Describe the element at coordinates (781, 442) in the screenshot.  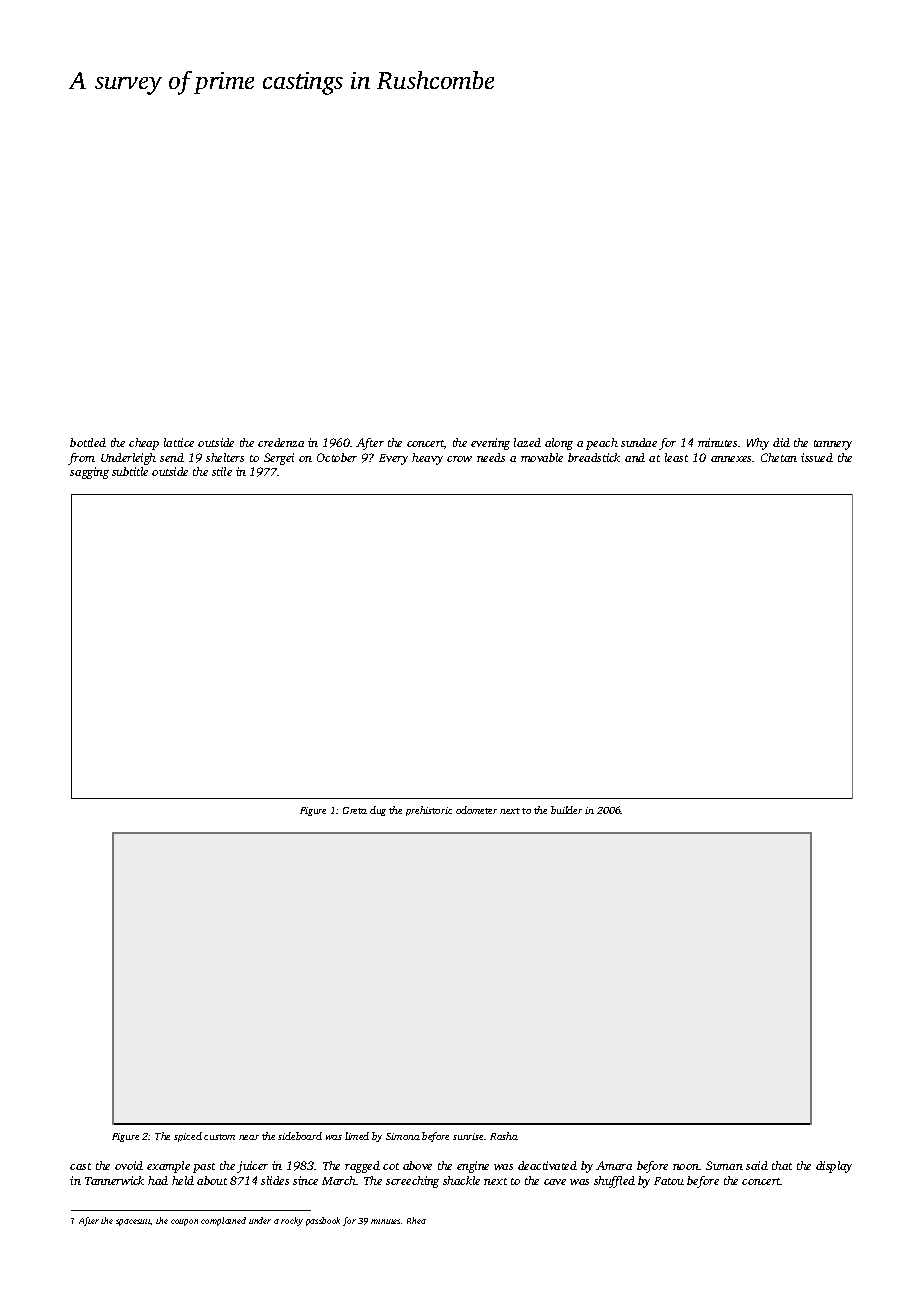
I see `did` at that location.
